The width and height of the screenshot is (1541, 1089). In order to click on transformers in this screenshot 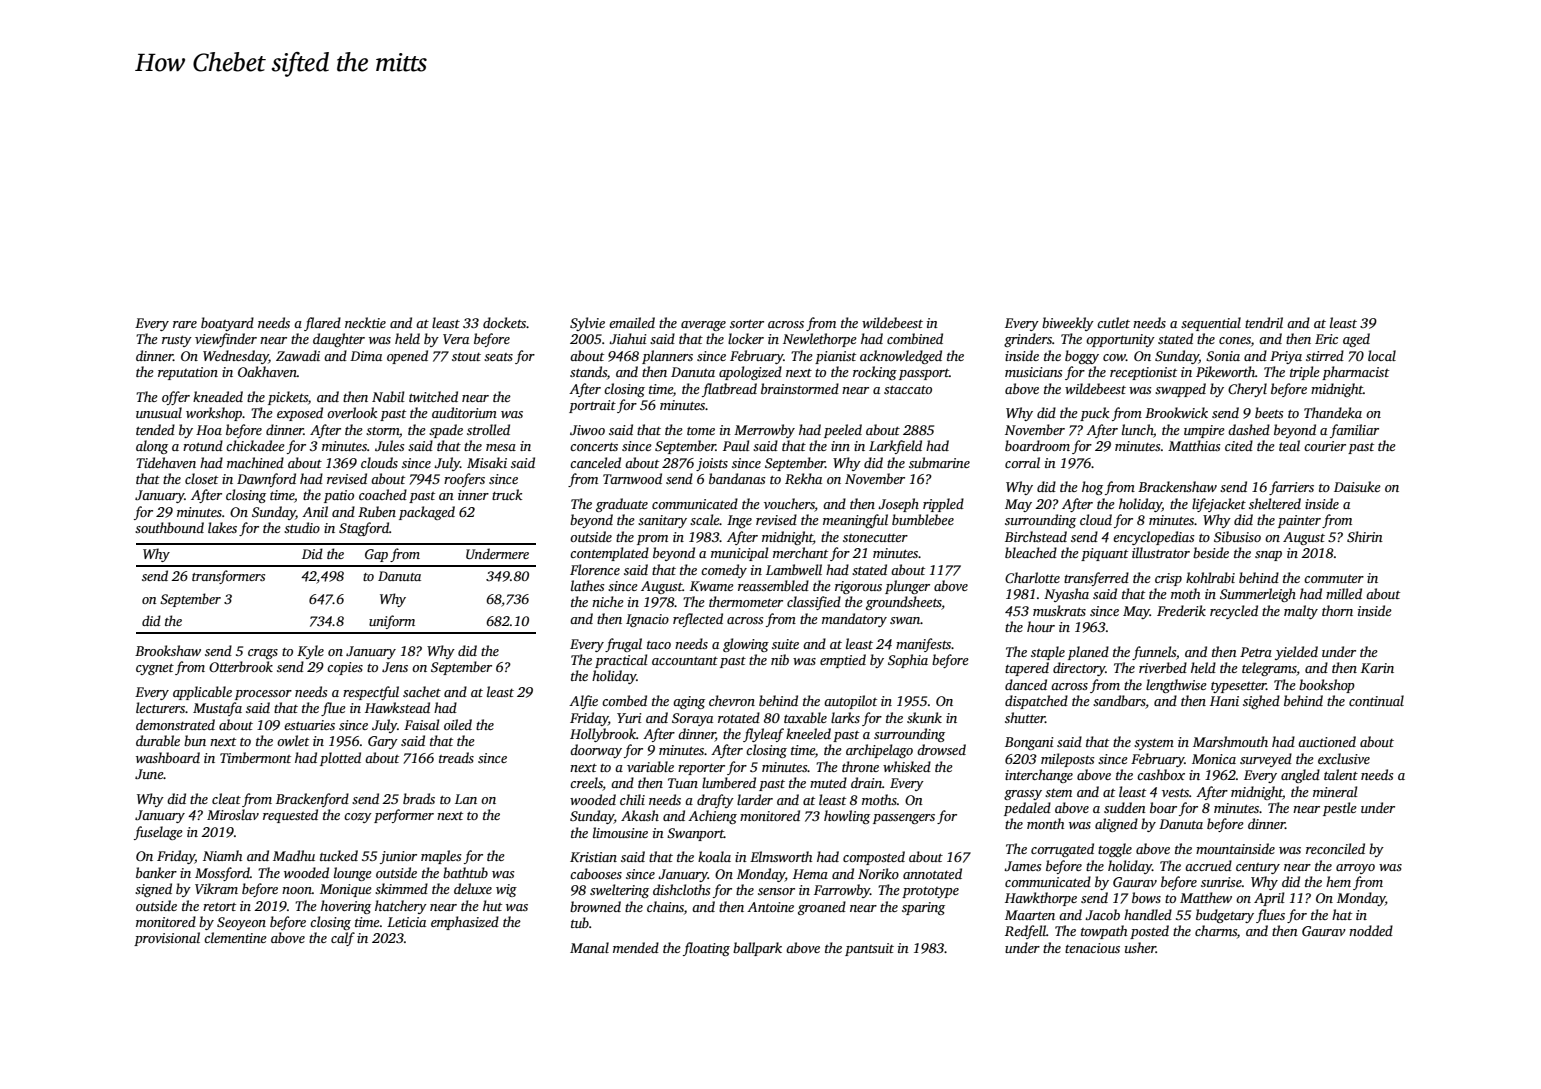, I will do `click(228, 577)`.
